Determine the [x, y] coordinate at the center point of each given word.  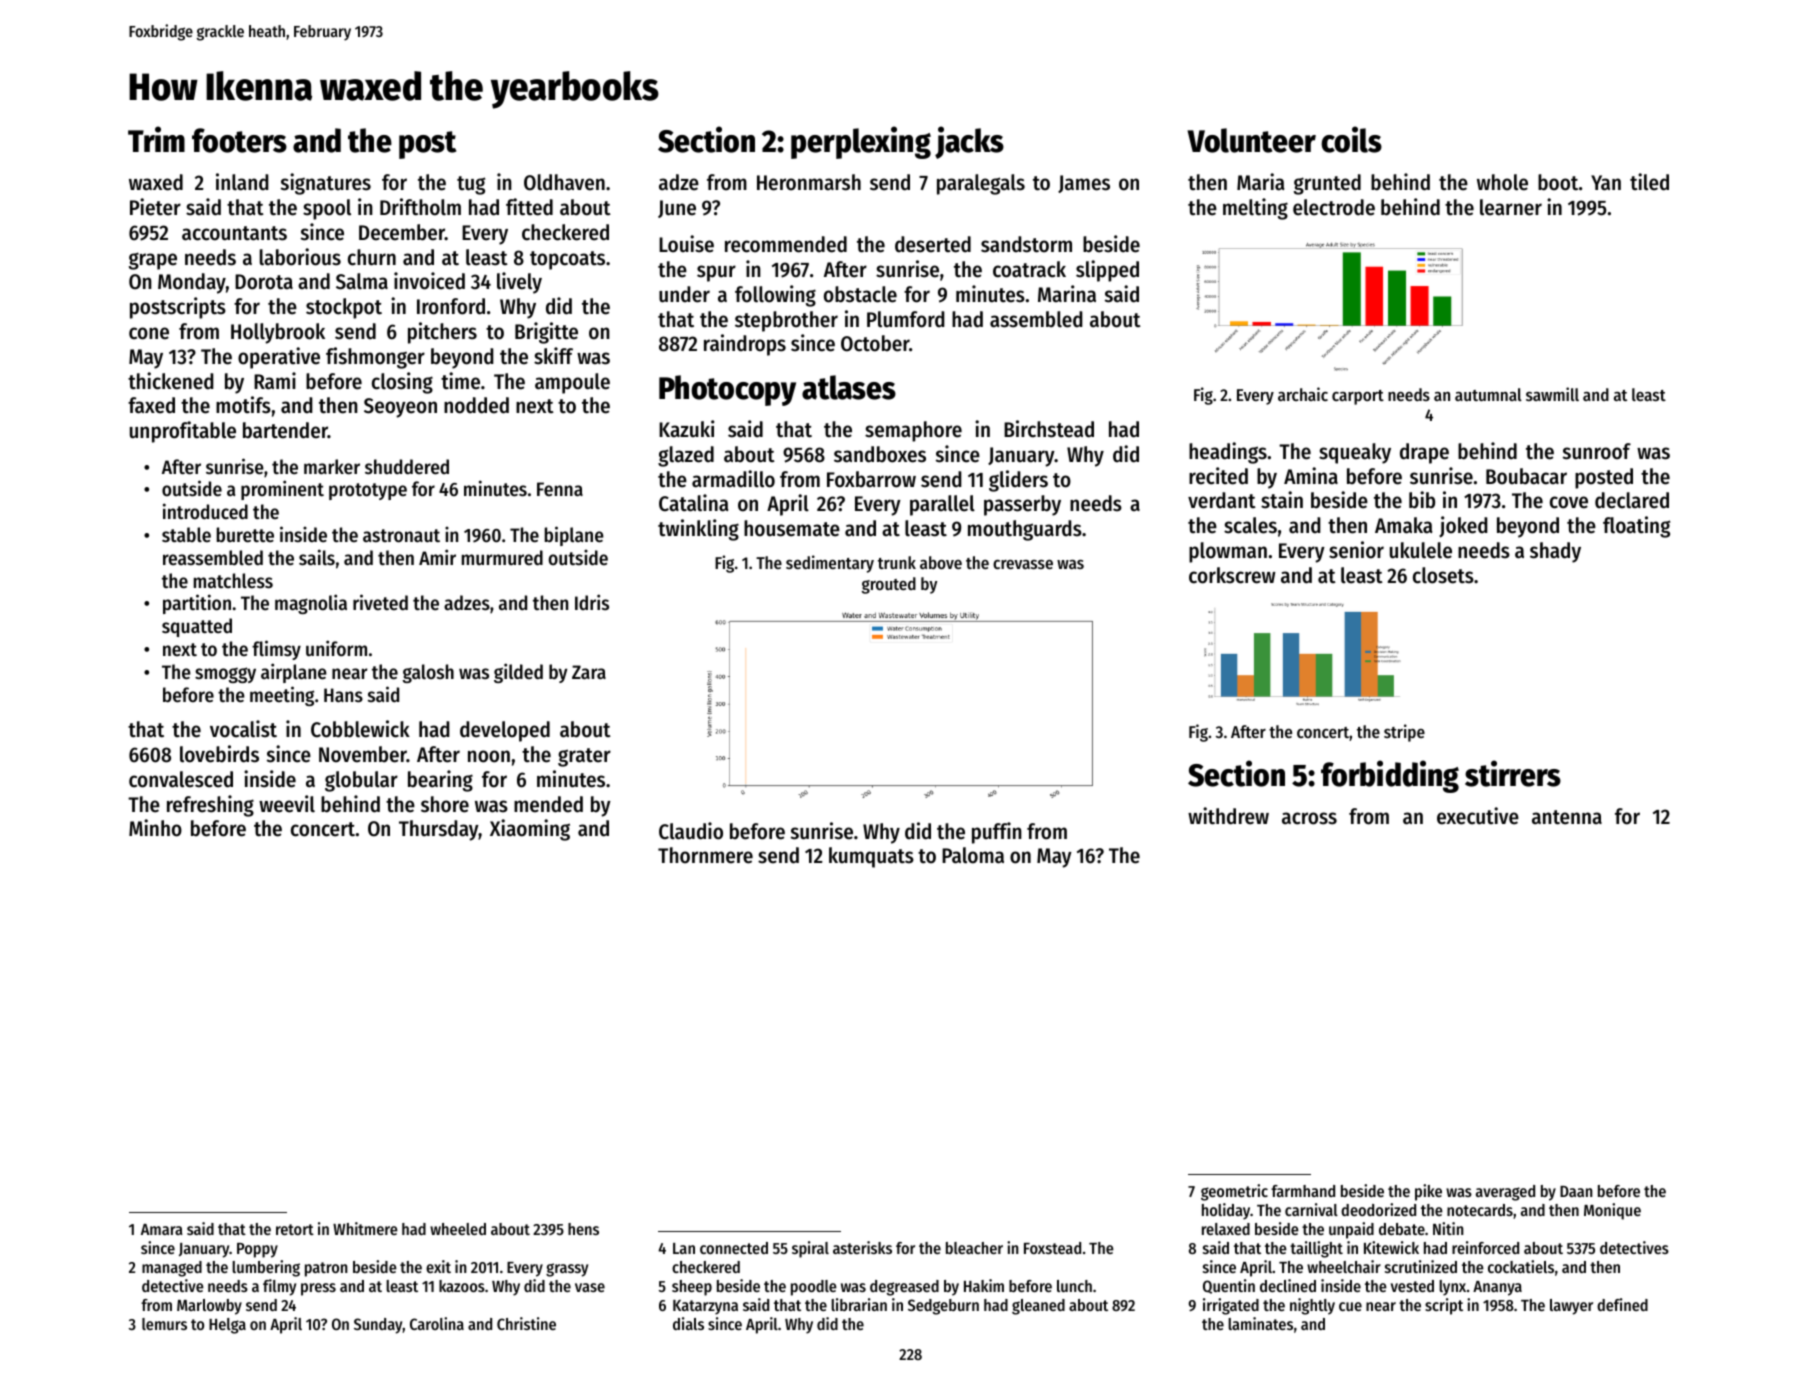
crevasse [1023, 564]
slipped [1107, 271]
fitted [529, 207]
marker [332, 467]
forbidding [1390, 776]
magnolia [311, 604]
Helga [227, 1326]
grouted [889, 585]
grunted [1327, 184]
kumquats [871, 857]
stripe [1404, 733]
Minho [155, 828]
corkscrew [1232, 575]
